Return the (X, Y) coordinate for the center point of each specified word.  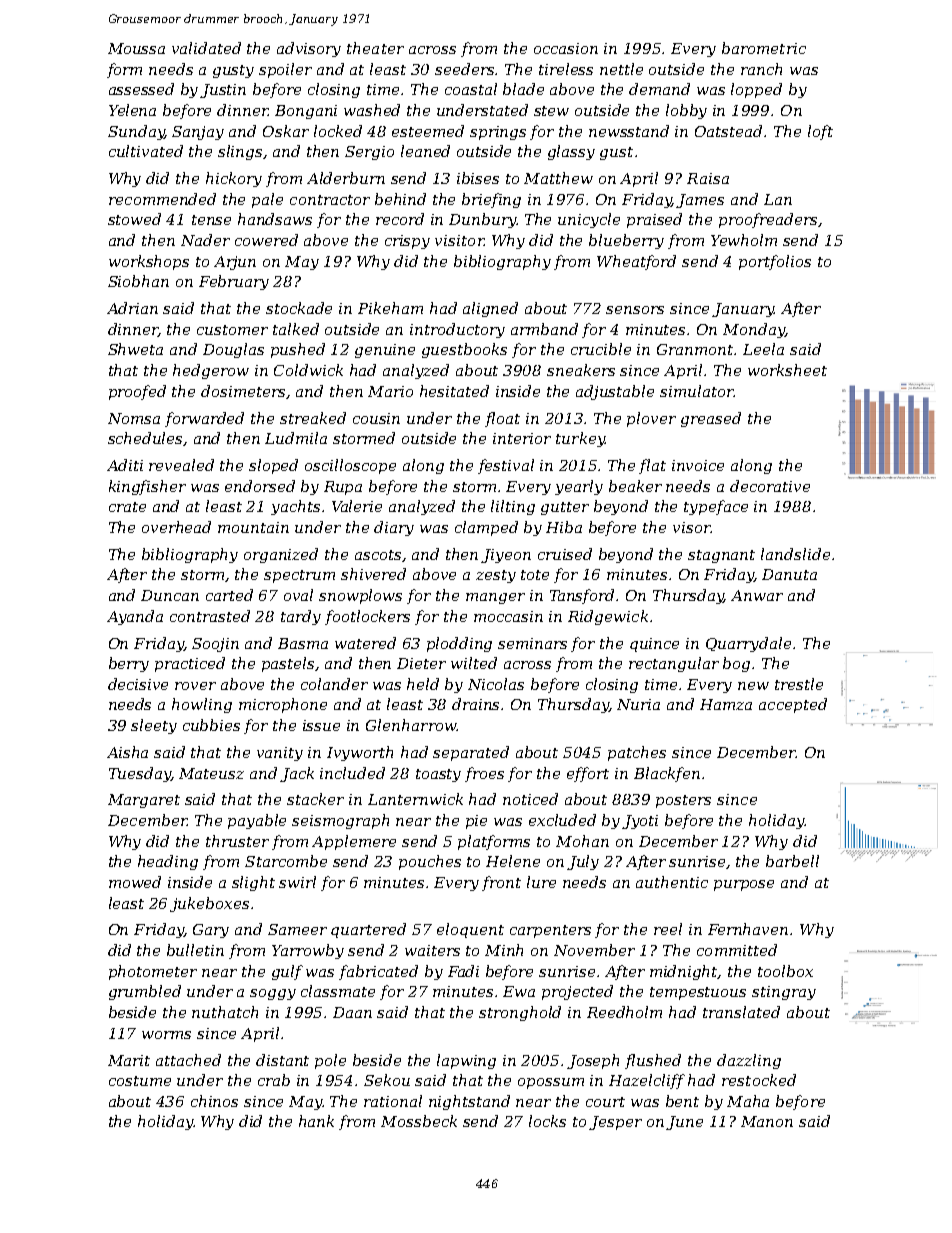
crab (274, 1080)
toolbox (785, 971)
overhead (176, 527)
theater (375, 48)
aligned (490, 309)
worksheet (787, 370)
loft (820, 132)
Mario (390, 391)
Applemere (354, 842)
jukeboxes (209, 904)
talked (296, 329)
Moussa (136, 48)
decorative (770, 486)
